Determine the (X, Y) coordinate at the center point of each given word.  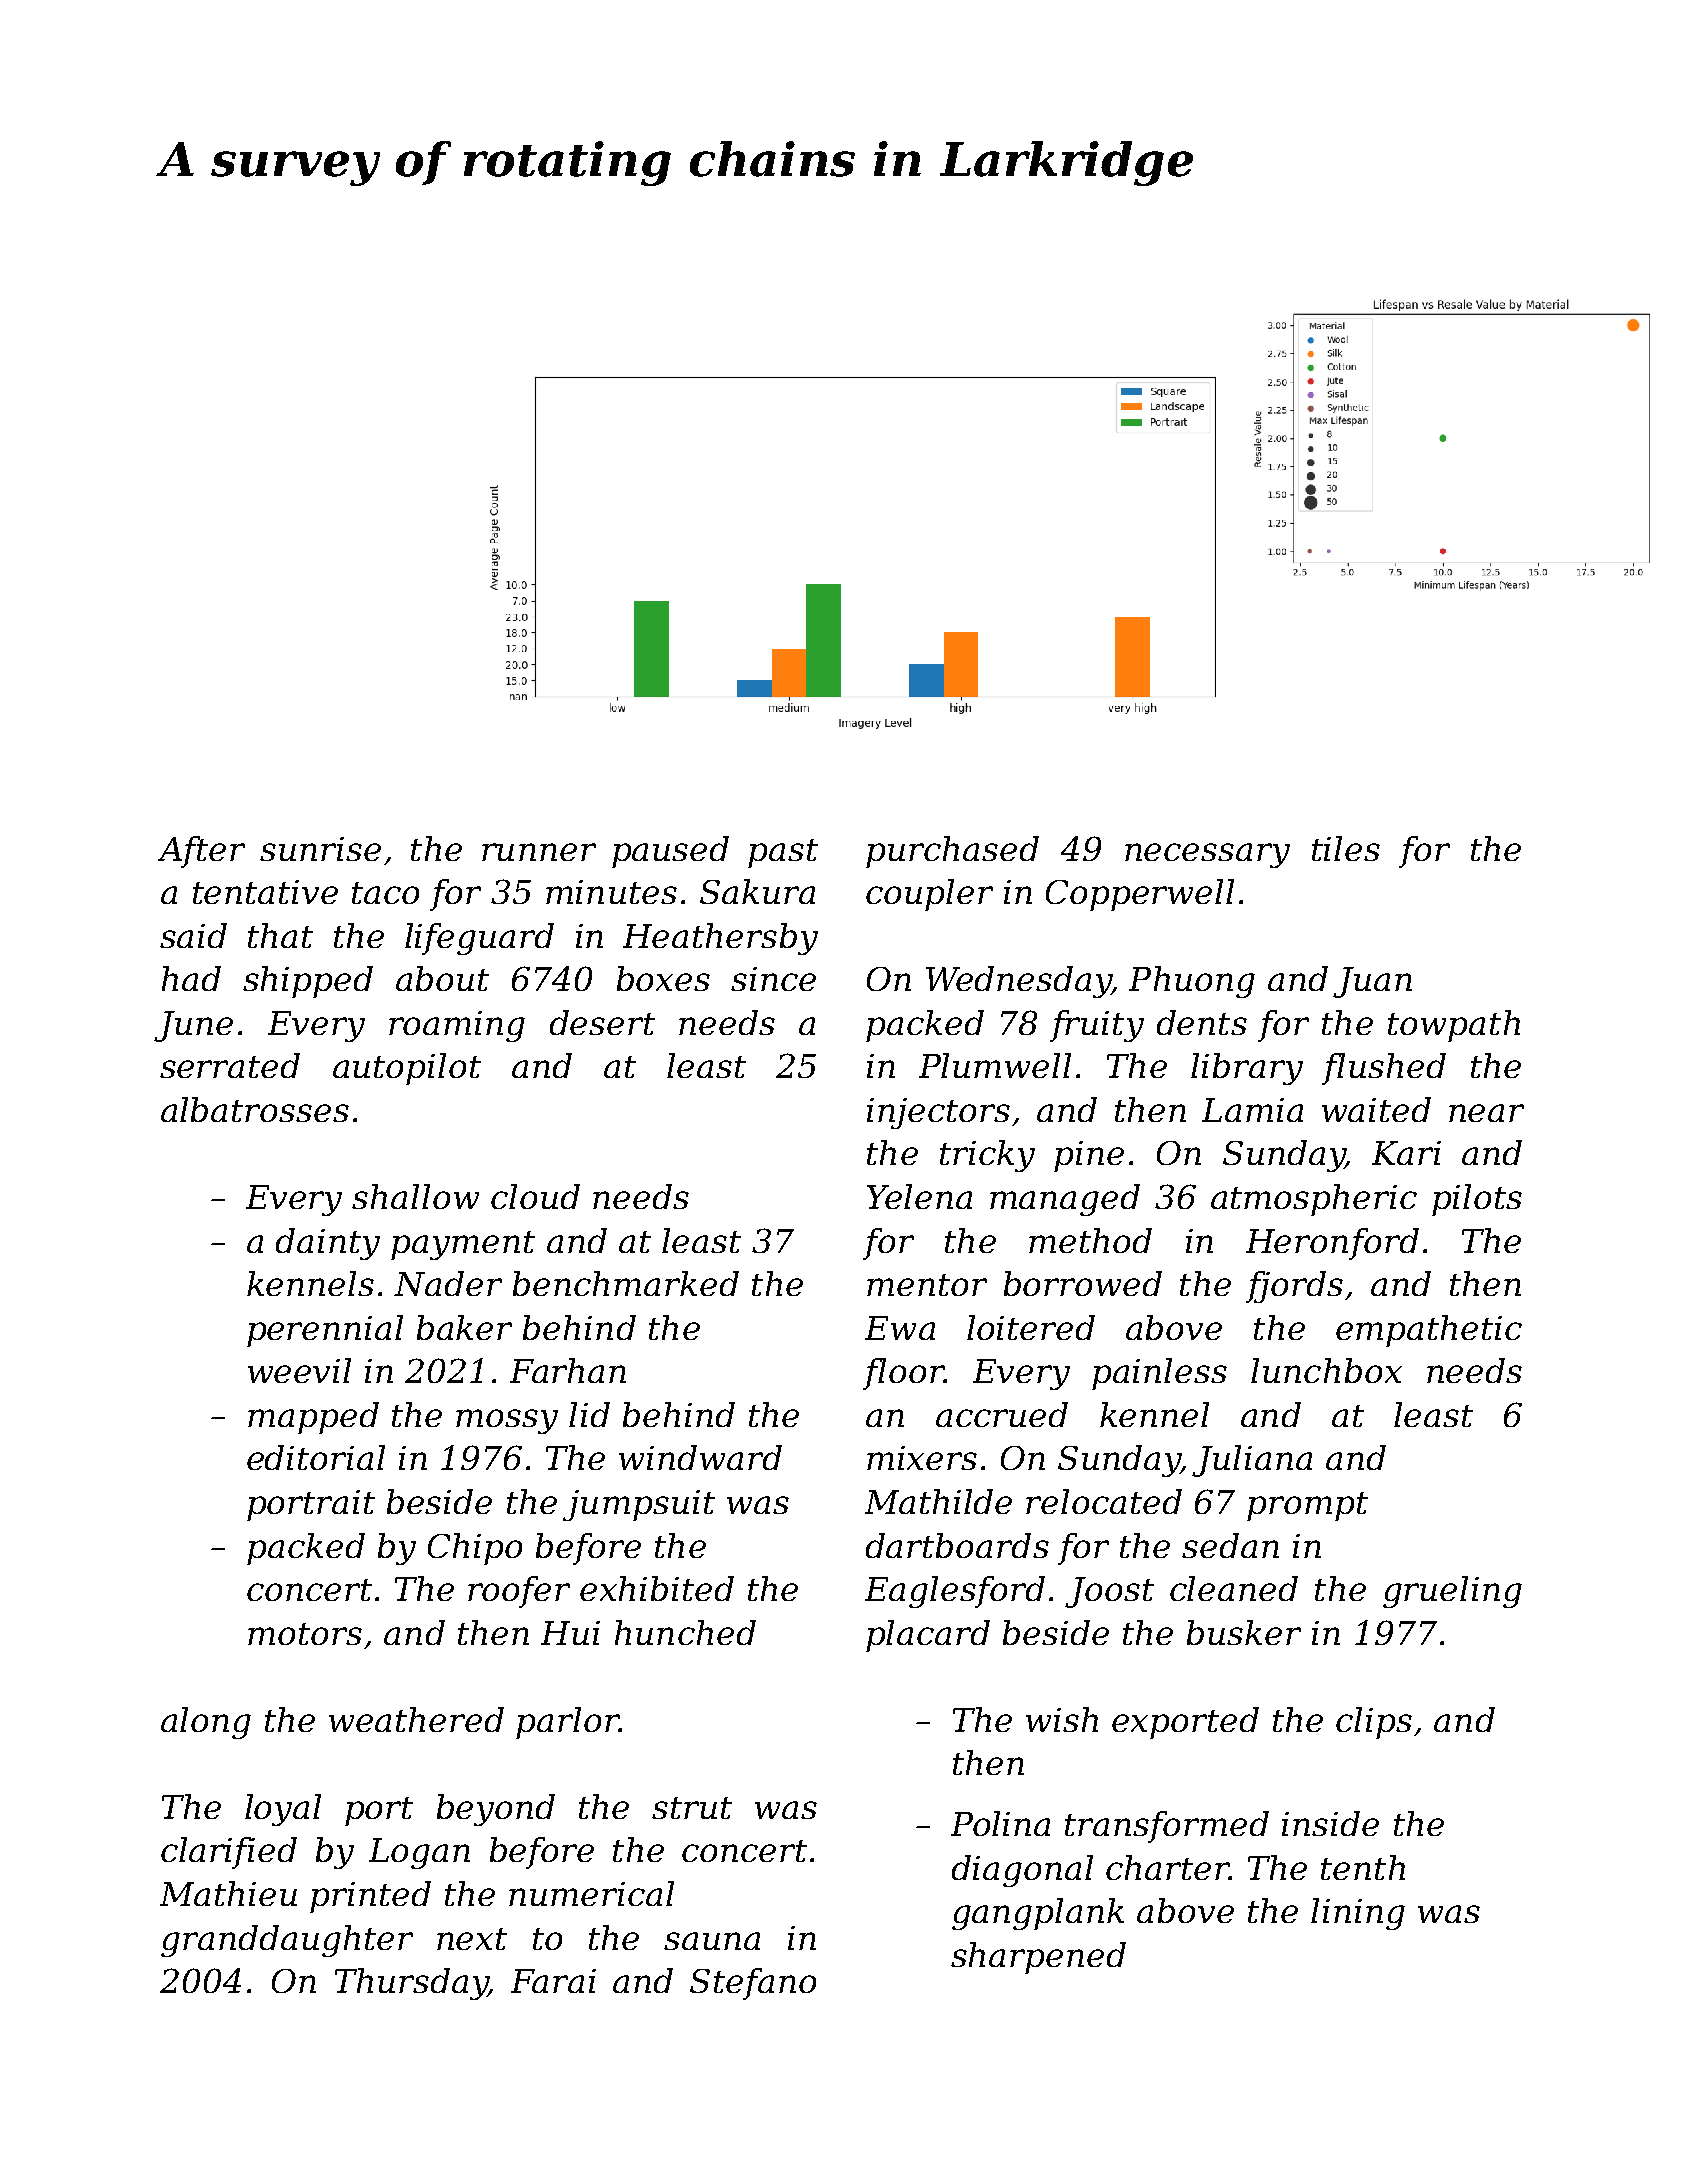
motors (305, 1634)
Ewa (900, 1328)
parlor (567, 1723)
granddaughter (287, 1941)
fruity (1097, 1026)
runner (539, 852)
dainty (328, 1244)
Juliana (1252, 1461)
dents (1202, 1022)
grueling (1452, 1592)
